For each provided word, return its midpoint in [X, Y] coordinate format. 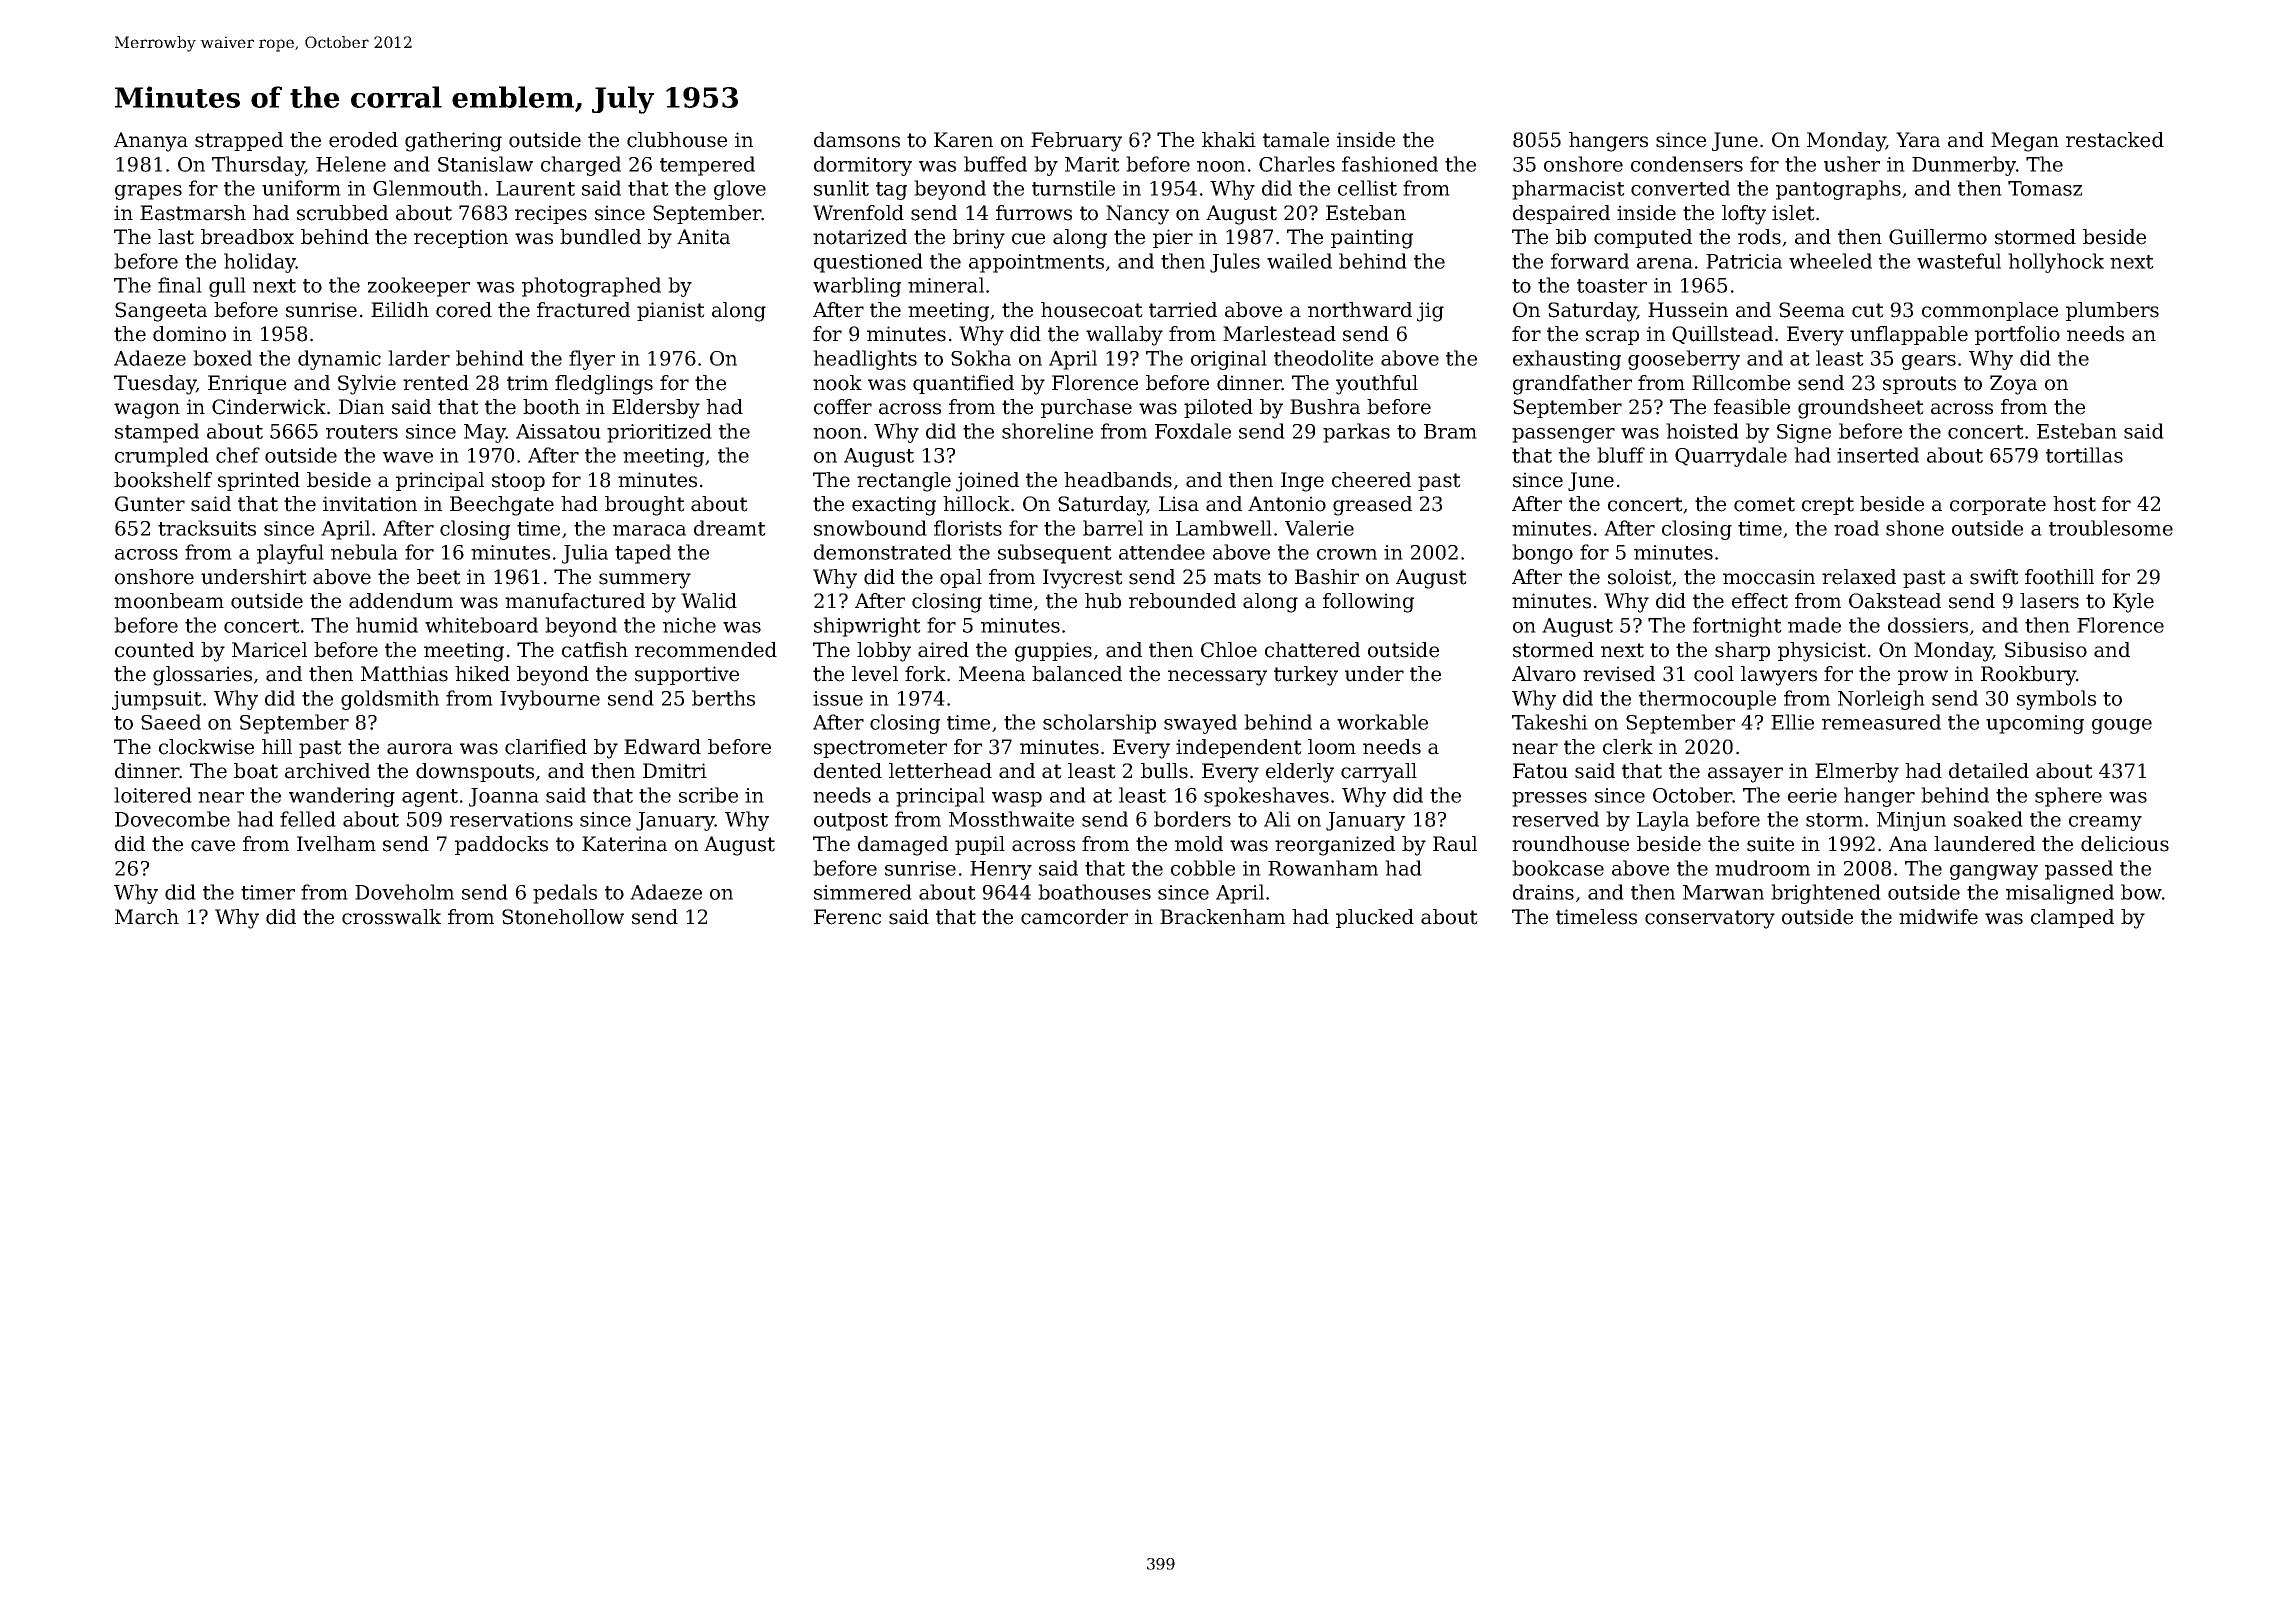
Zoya [2013, 385]
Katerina [624, 844]
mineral [946, 285]
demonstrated [883, 552]
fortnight [1737, 627]
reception [461, 238]
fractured [583, 310]
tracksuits [207, 528]
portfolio [2017, 335]
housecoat [1092, 310]
